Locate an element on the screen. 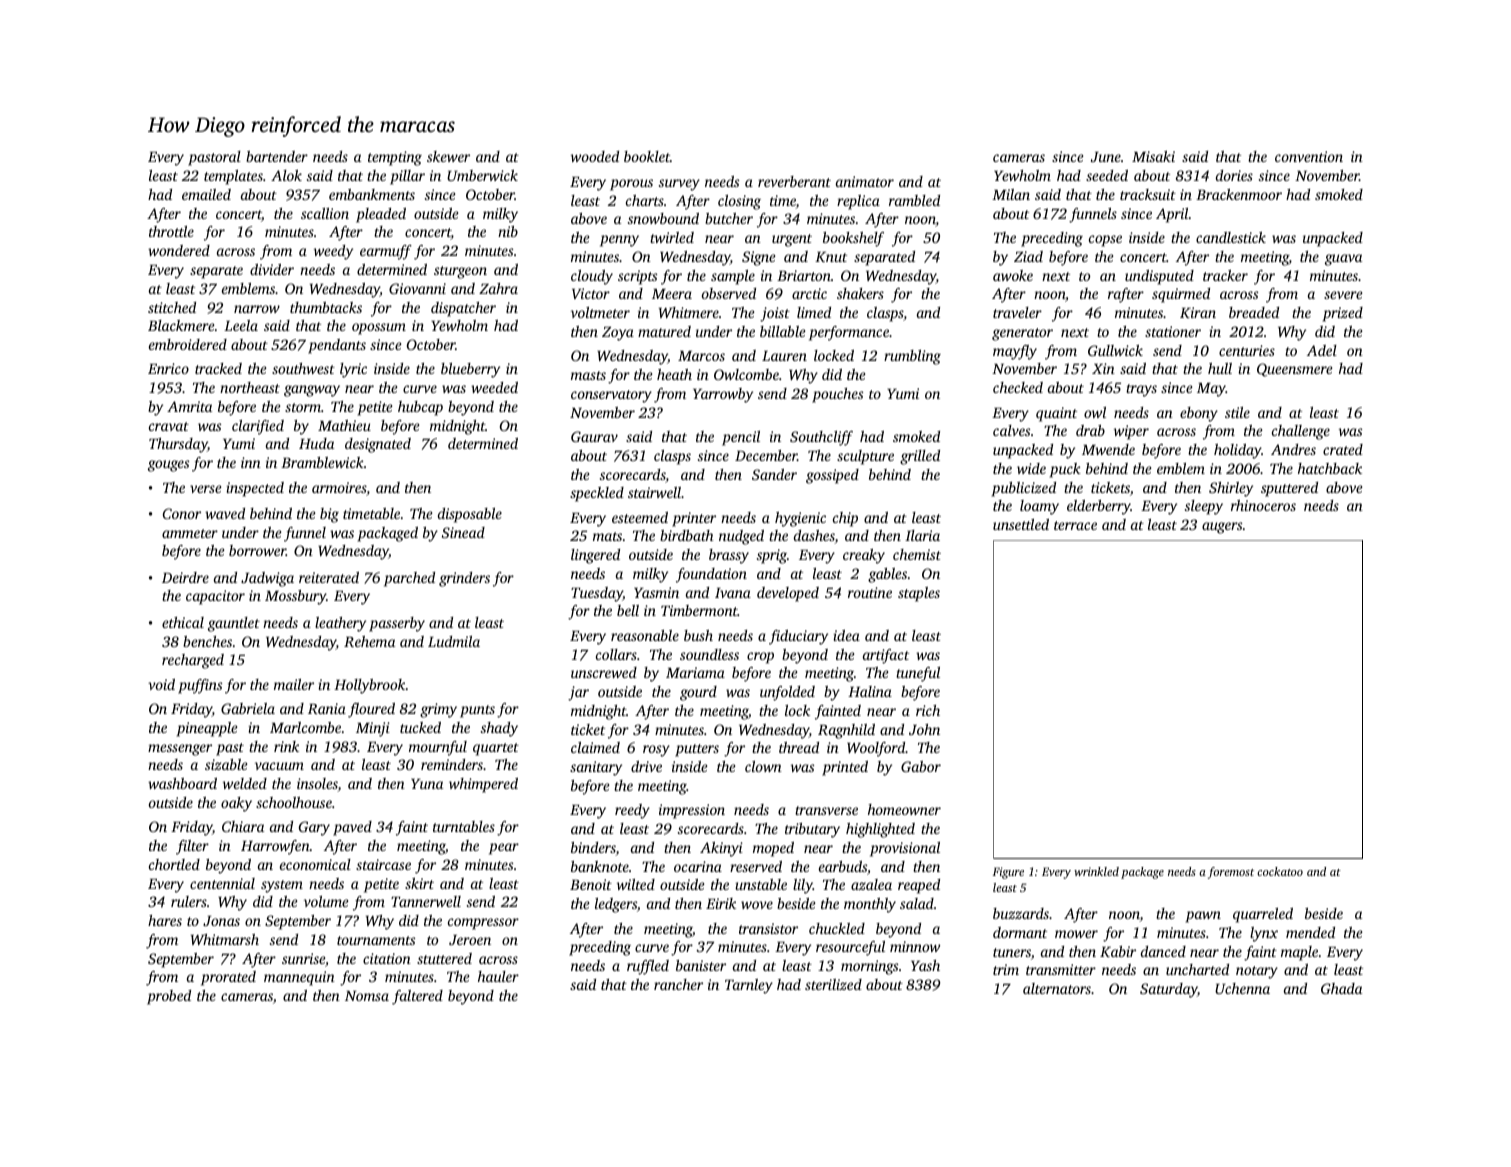 Image resolution: width=1511 pixels, height=1167 pixels. augers is located at coordinates (1222, 528).
